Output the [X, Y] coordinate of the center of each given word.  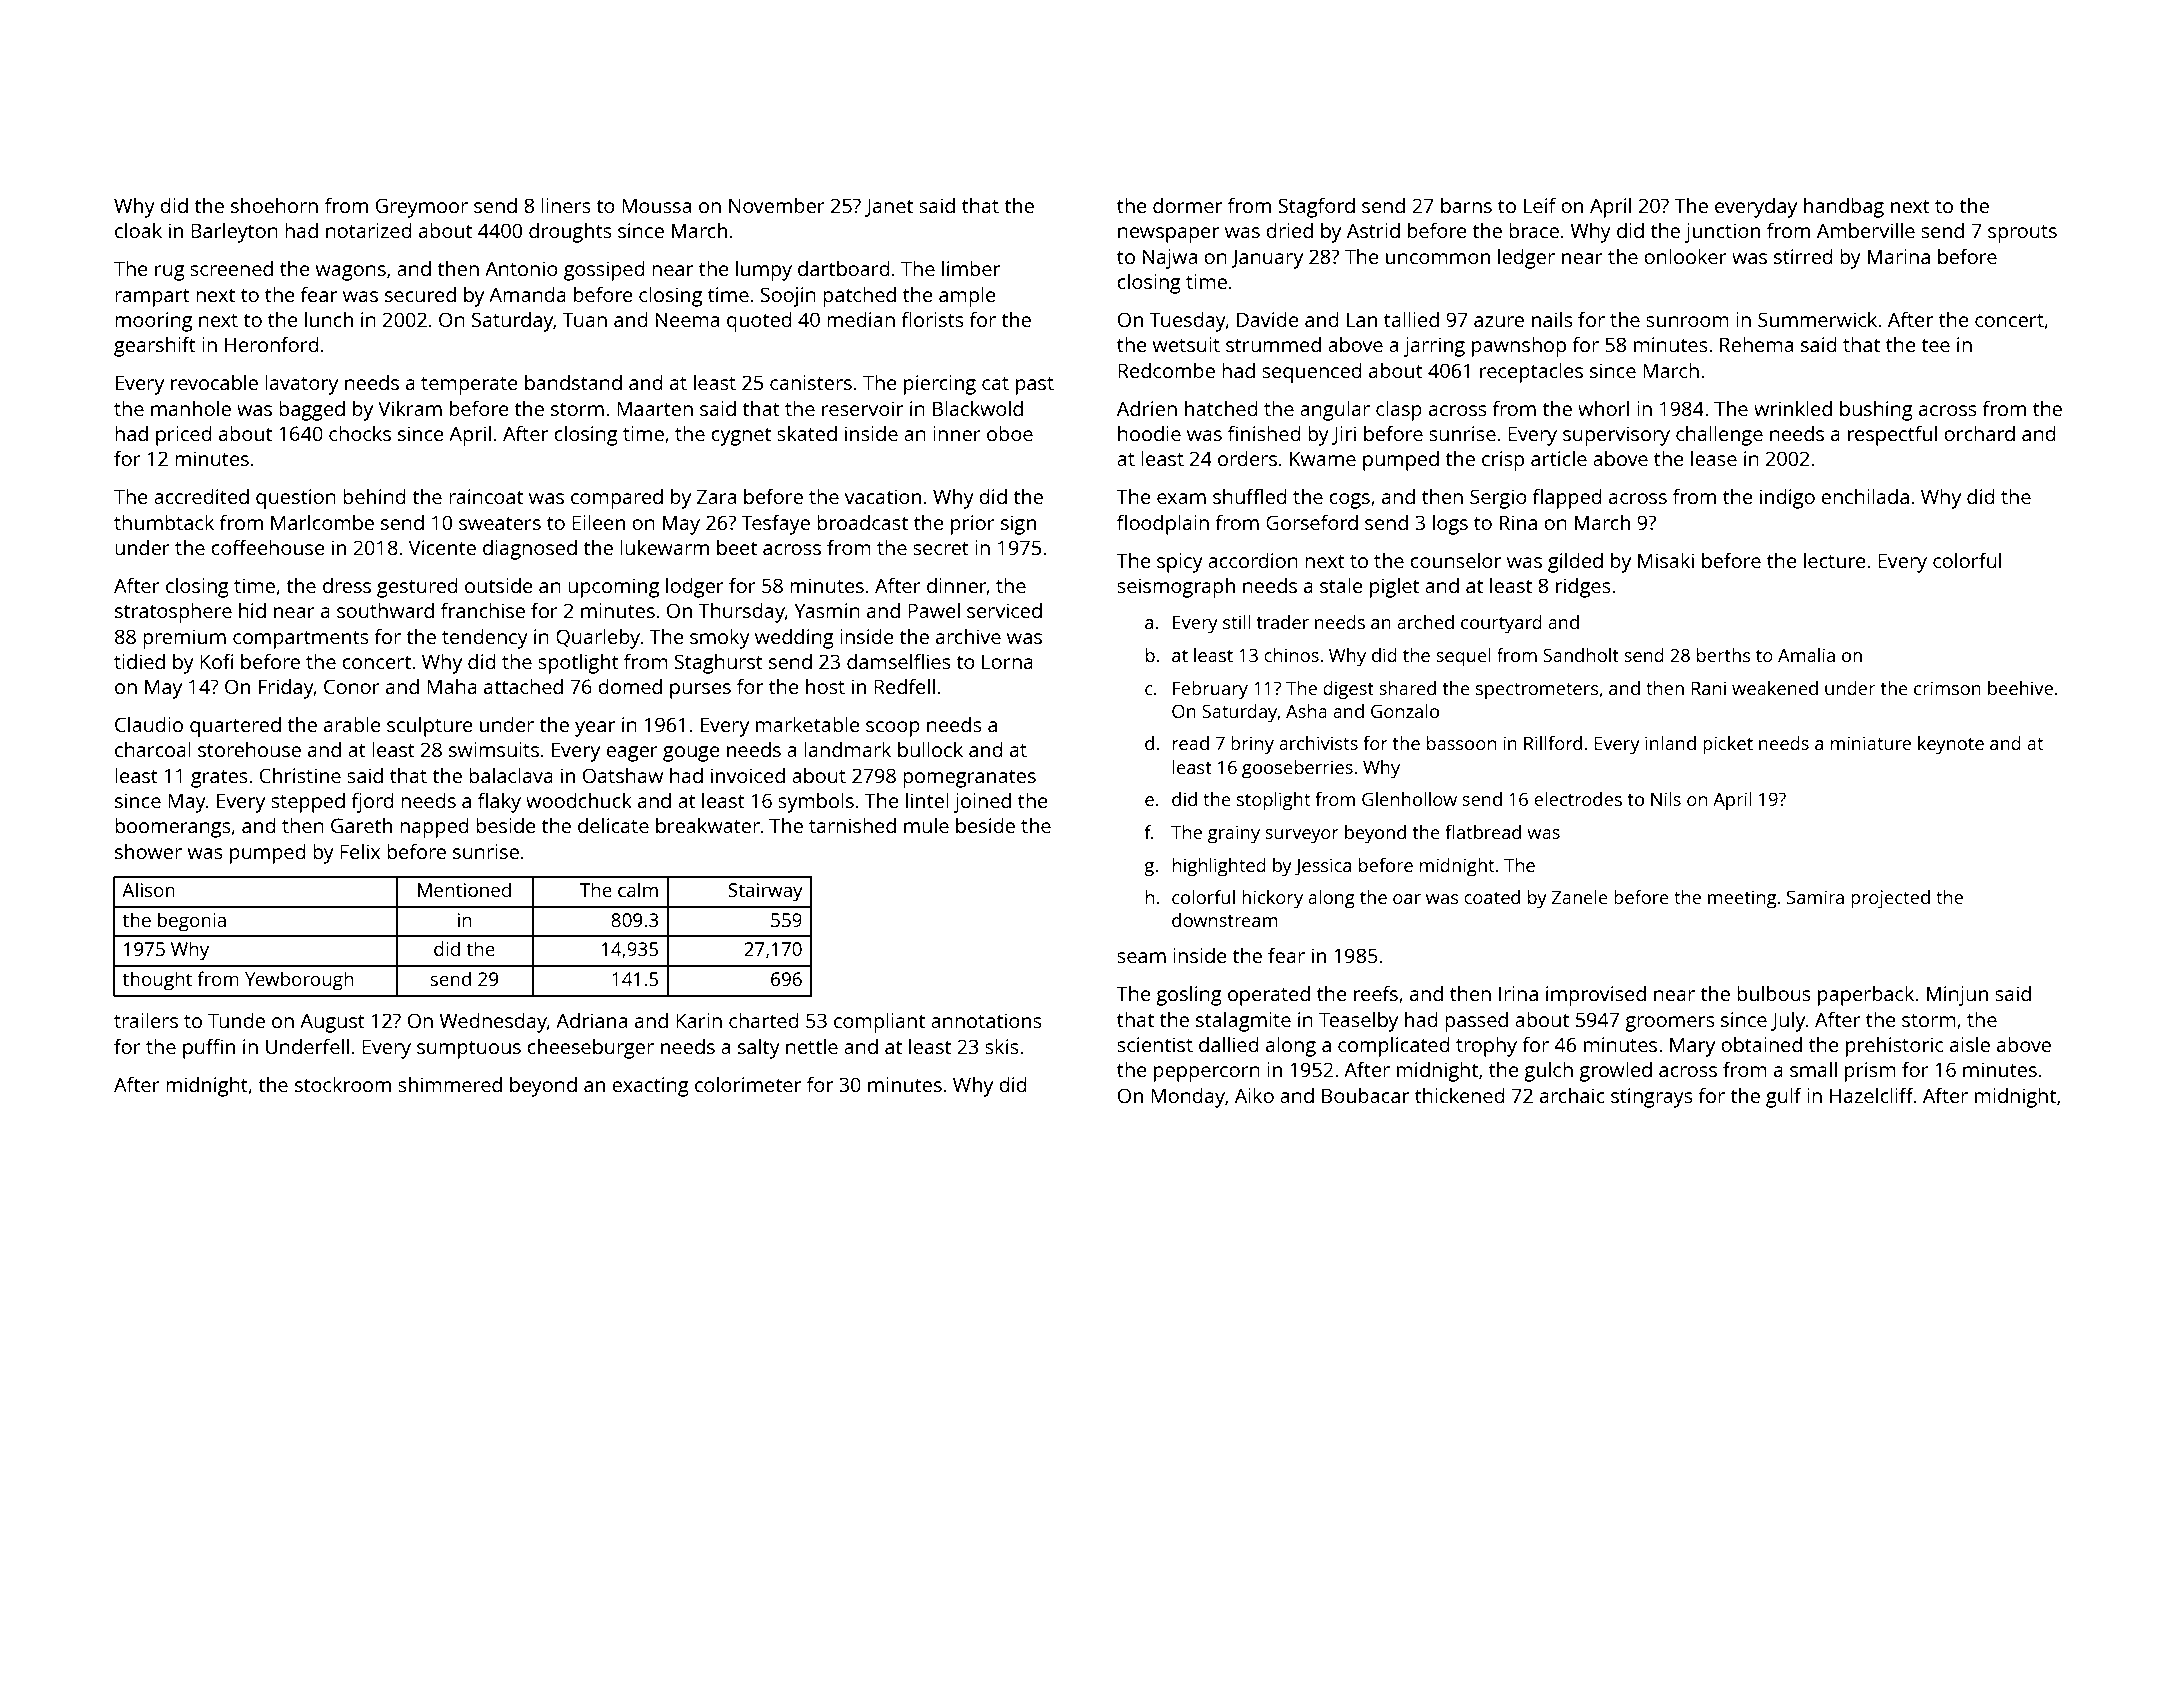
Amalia [1806, 655]
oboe [1010, 433]
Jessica [1323, 867]
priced [183, 435]
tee [1935, 345]
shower [148, 851]
